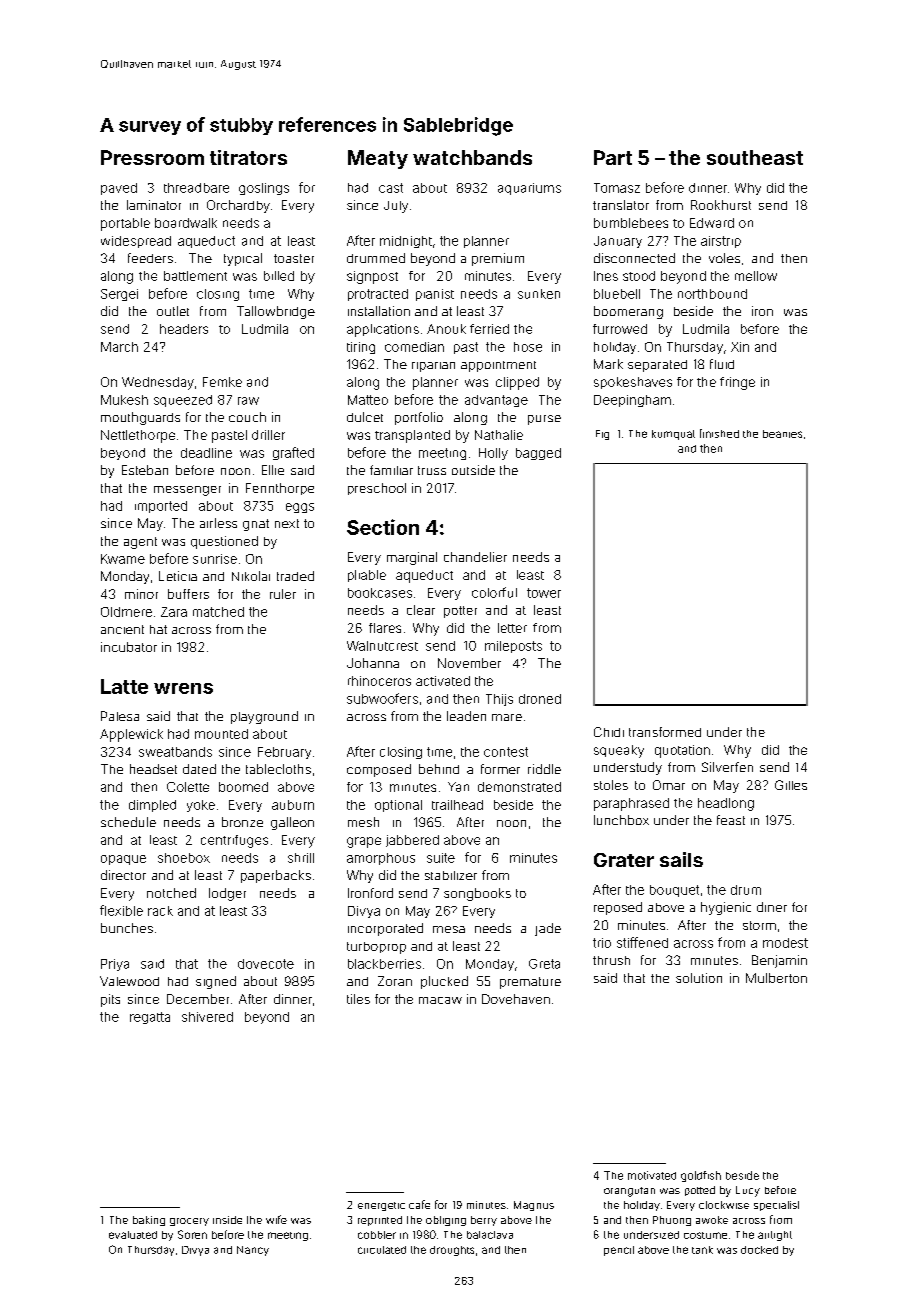  What do you see at coordinates (368, 400) in the page?
I see `Matteo` at bounding box center [368, 400].
